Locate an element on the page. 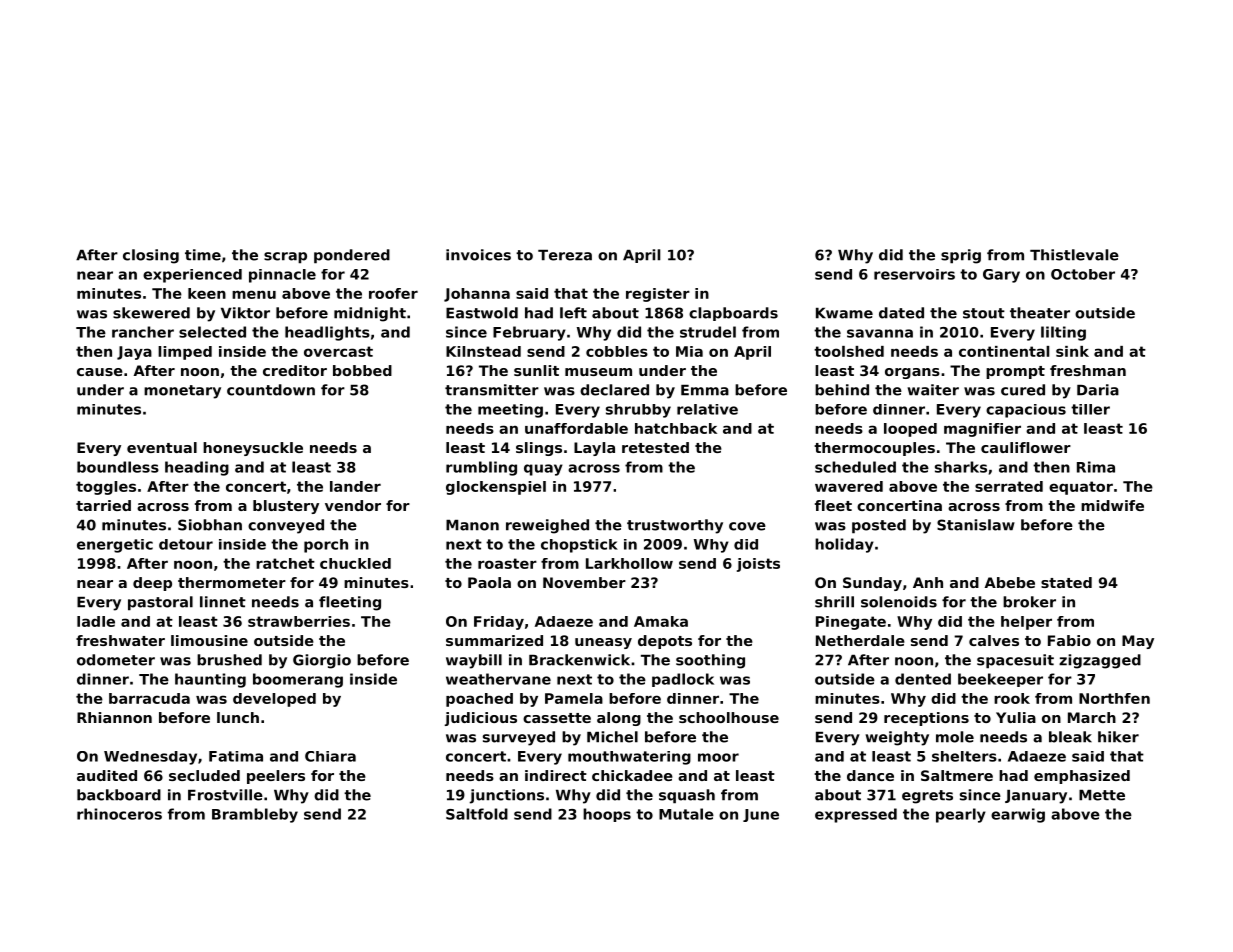 This image has width=1233, height=952. holiday is located at coordinates (844, 545).
